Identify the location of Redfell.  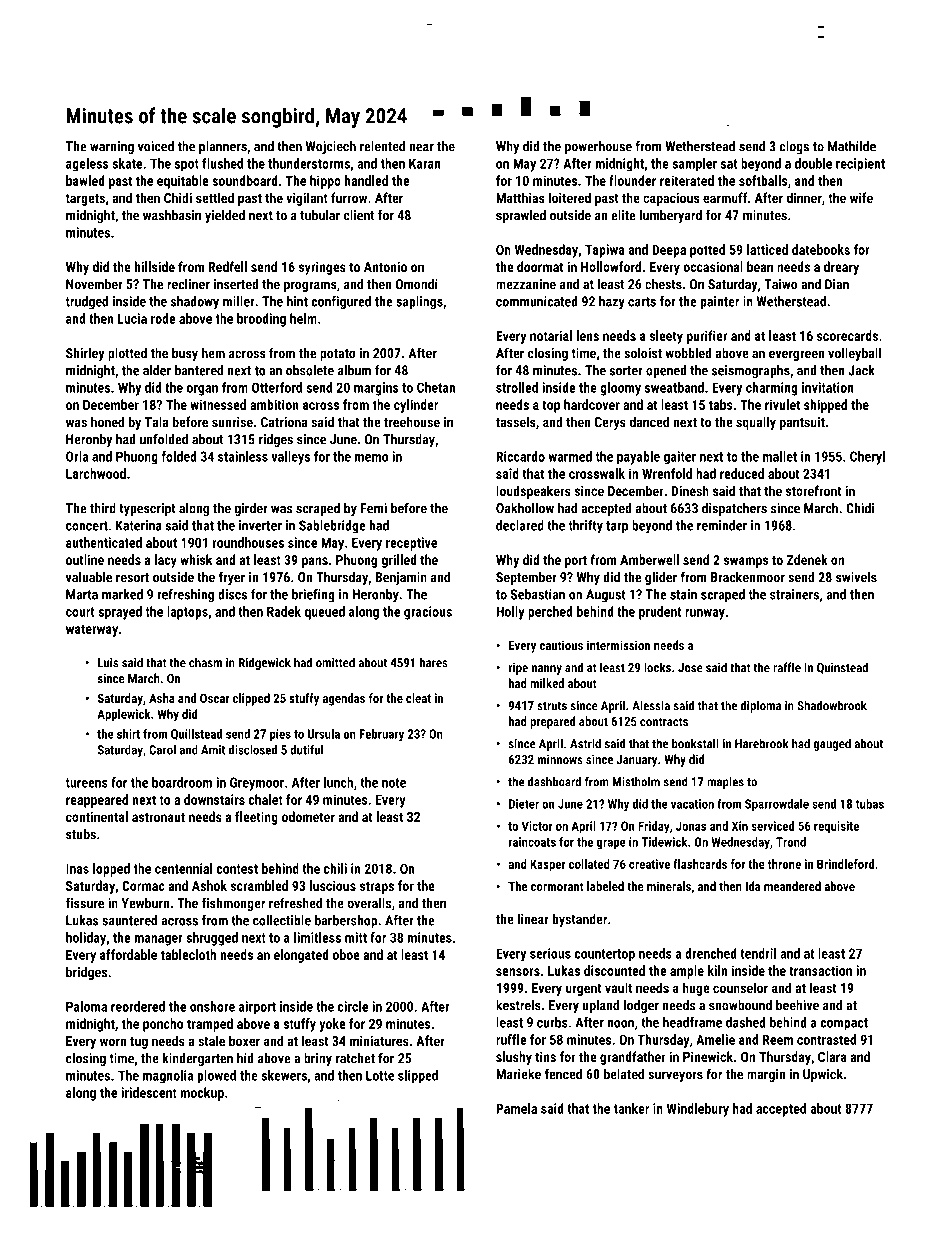
(228, 266).
